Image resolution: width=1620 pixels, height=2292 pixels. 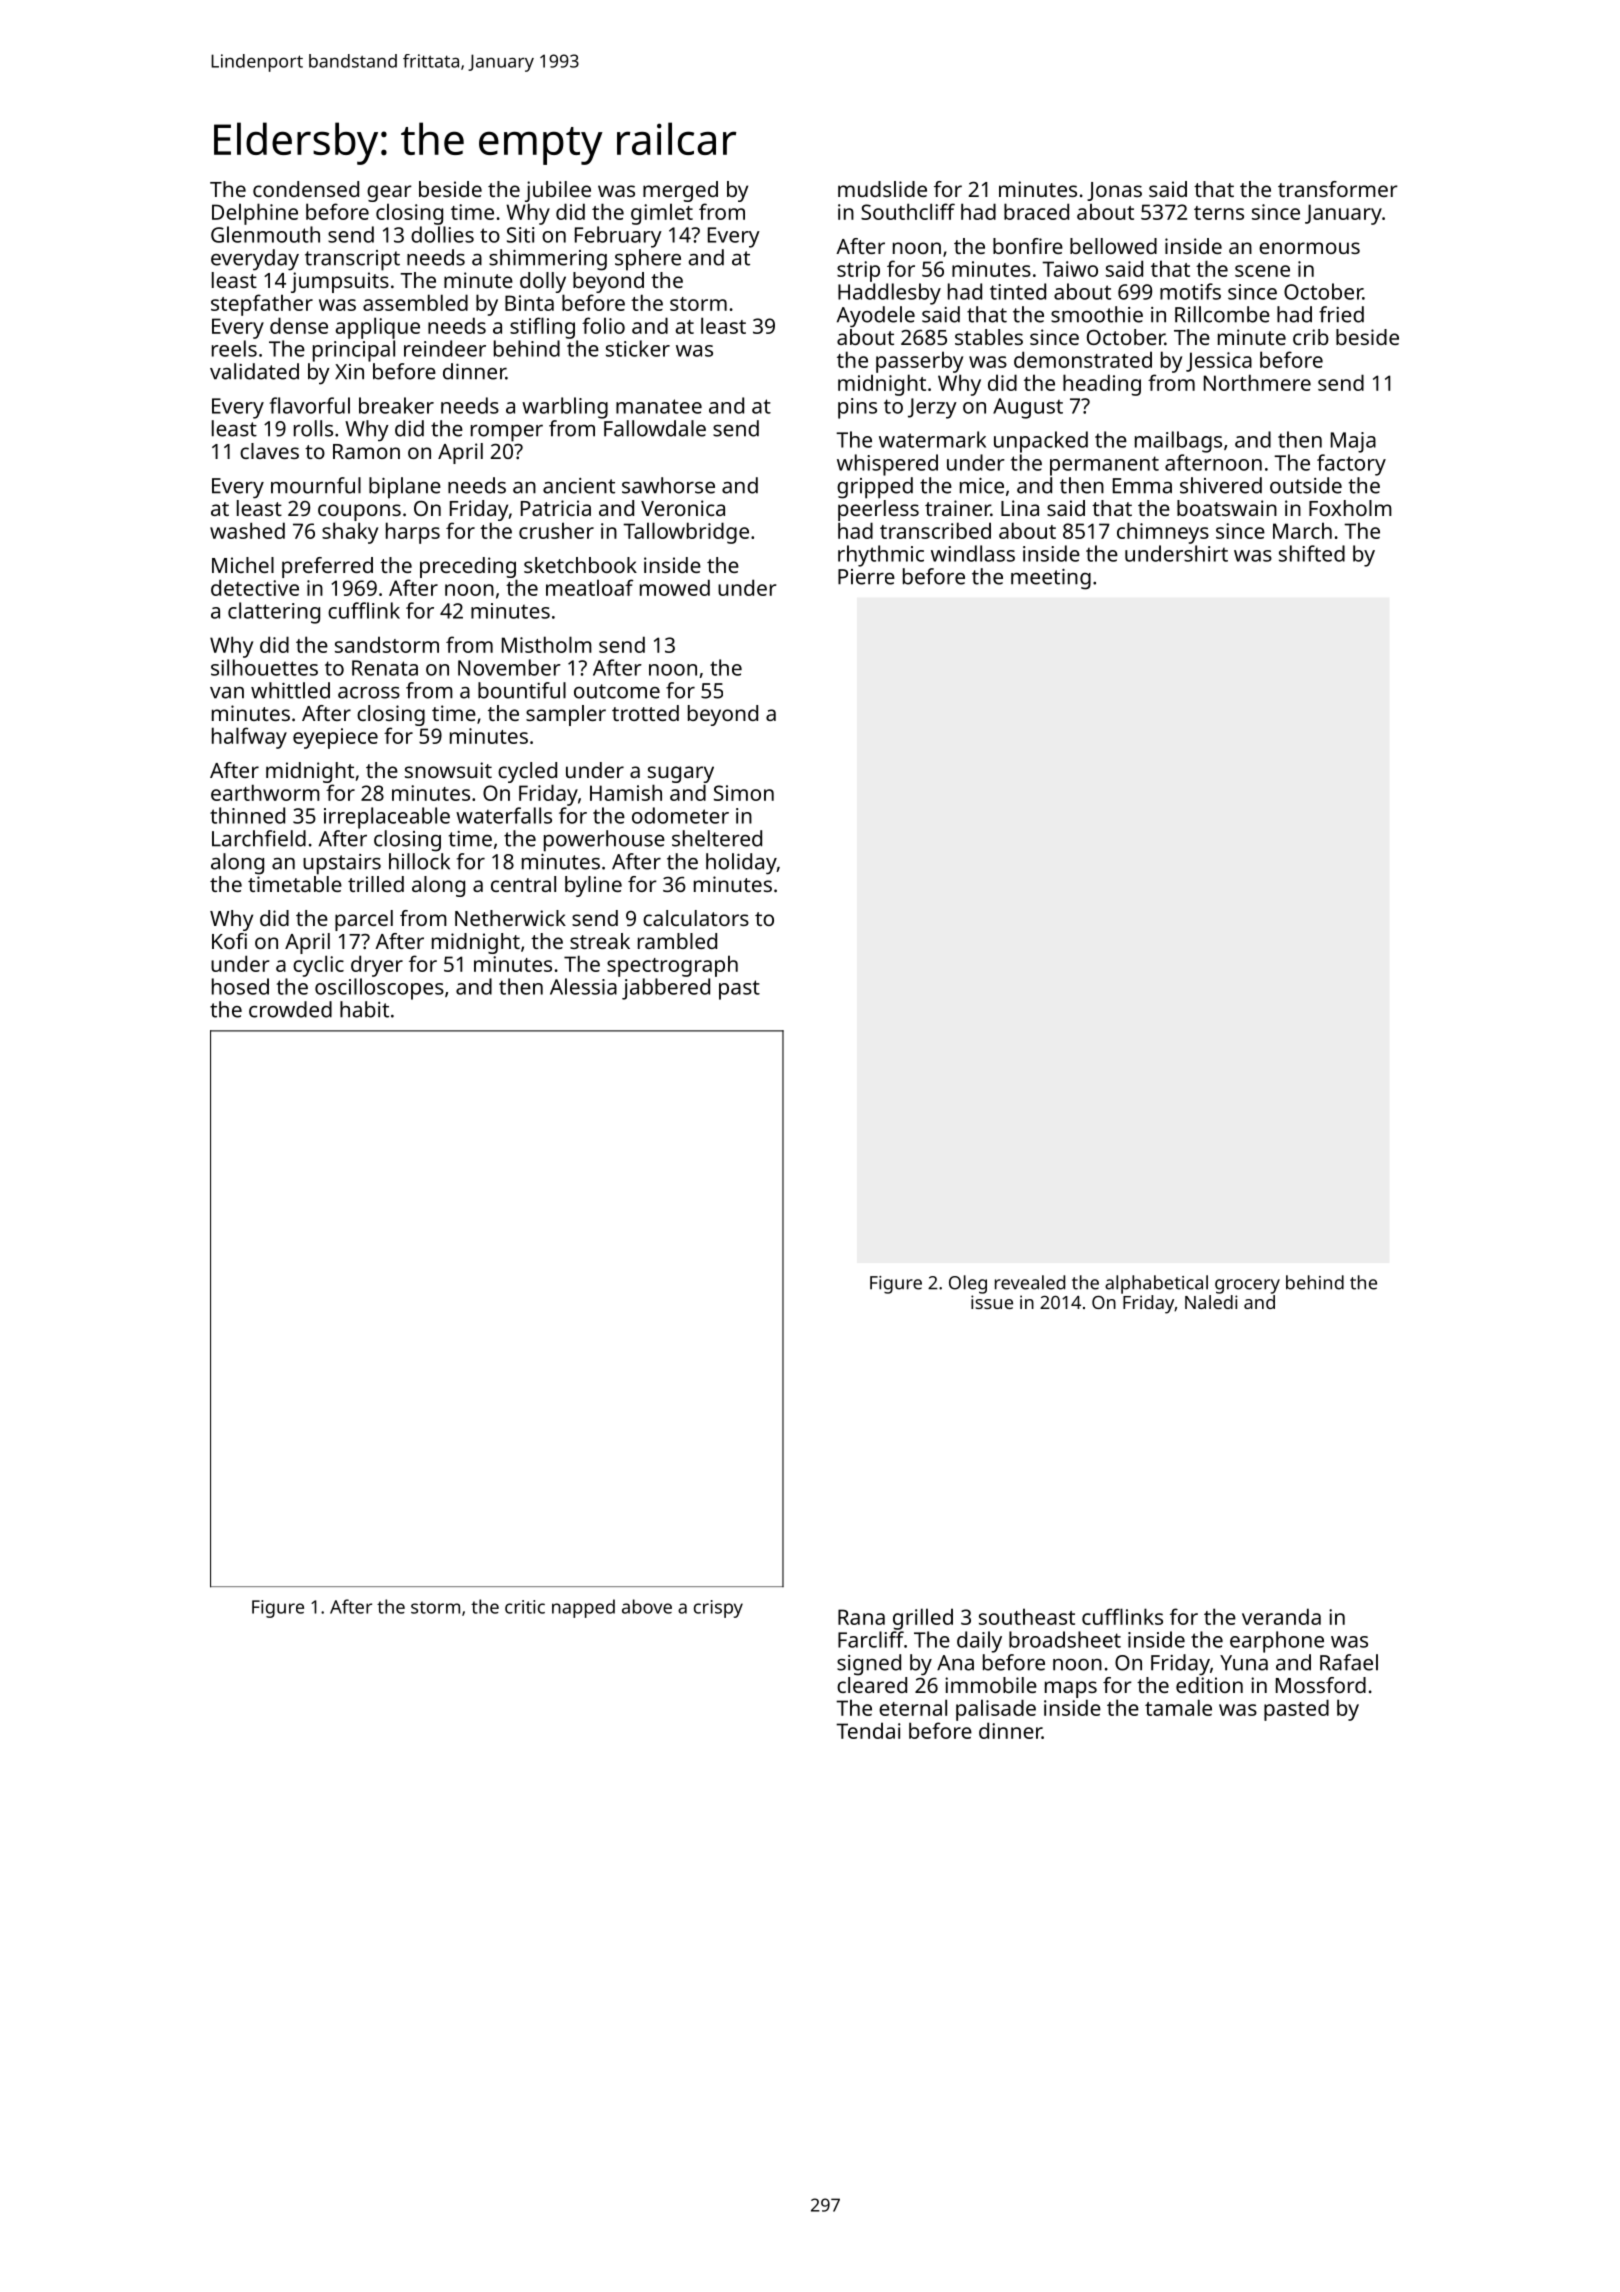 I want to click on jubilee, so click(x=558, y=191).
